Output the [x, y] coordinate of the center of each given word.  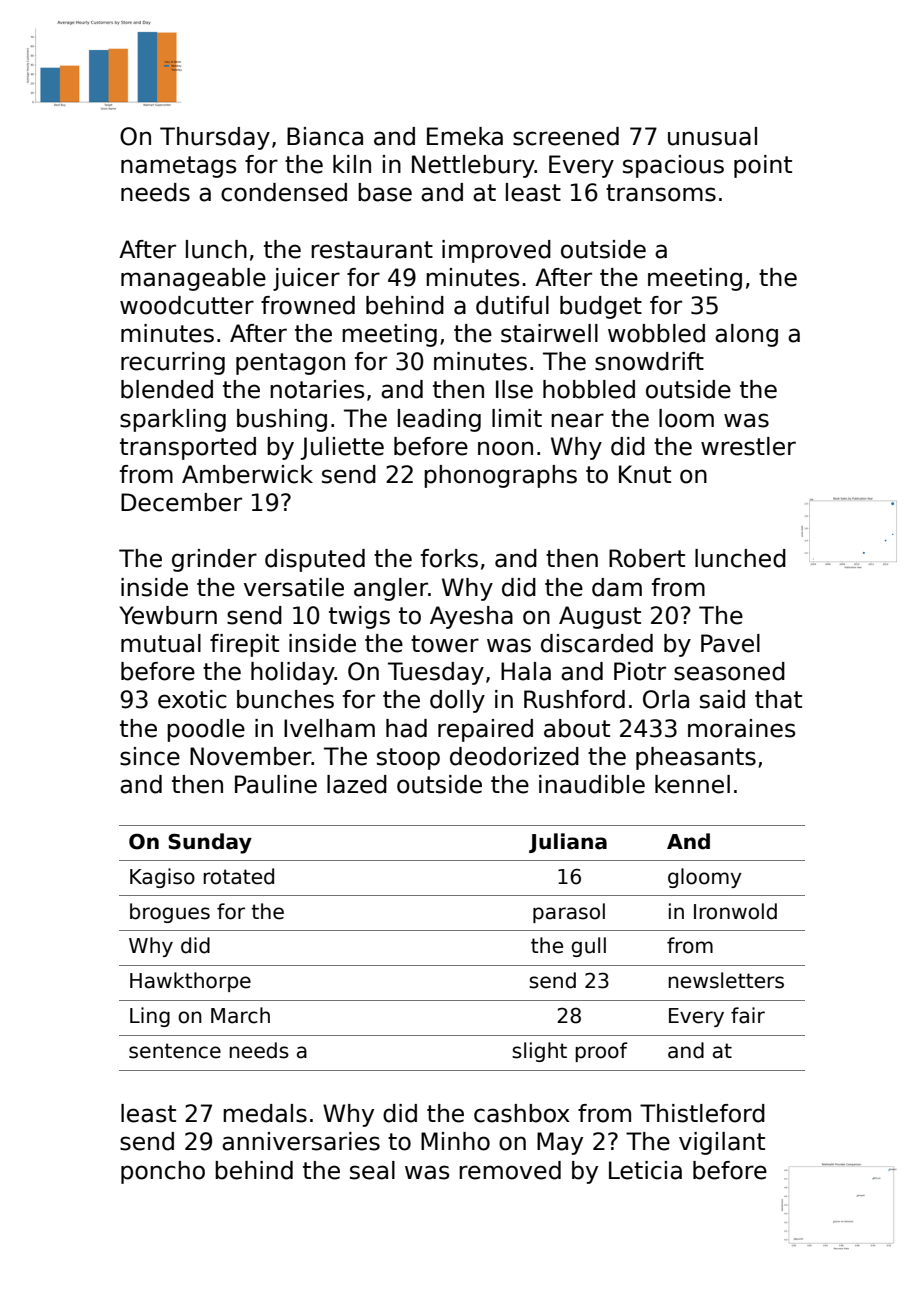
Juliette [342, 448]
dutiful [512, 305]
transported [188, 448]
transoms [661, 193]
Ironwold [735, 911]
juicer [306, 279]
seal [372, 1170]
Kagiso [162, 878]
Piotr [640, 671]
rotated [238, 876]
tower [445, 644]
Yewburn [168, 615]
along [746, 335]
